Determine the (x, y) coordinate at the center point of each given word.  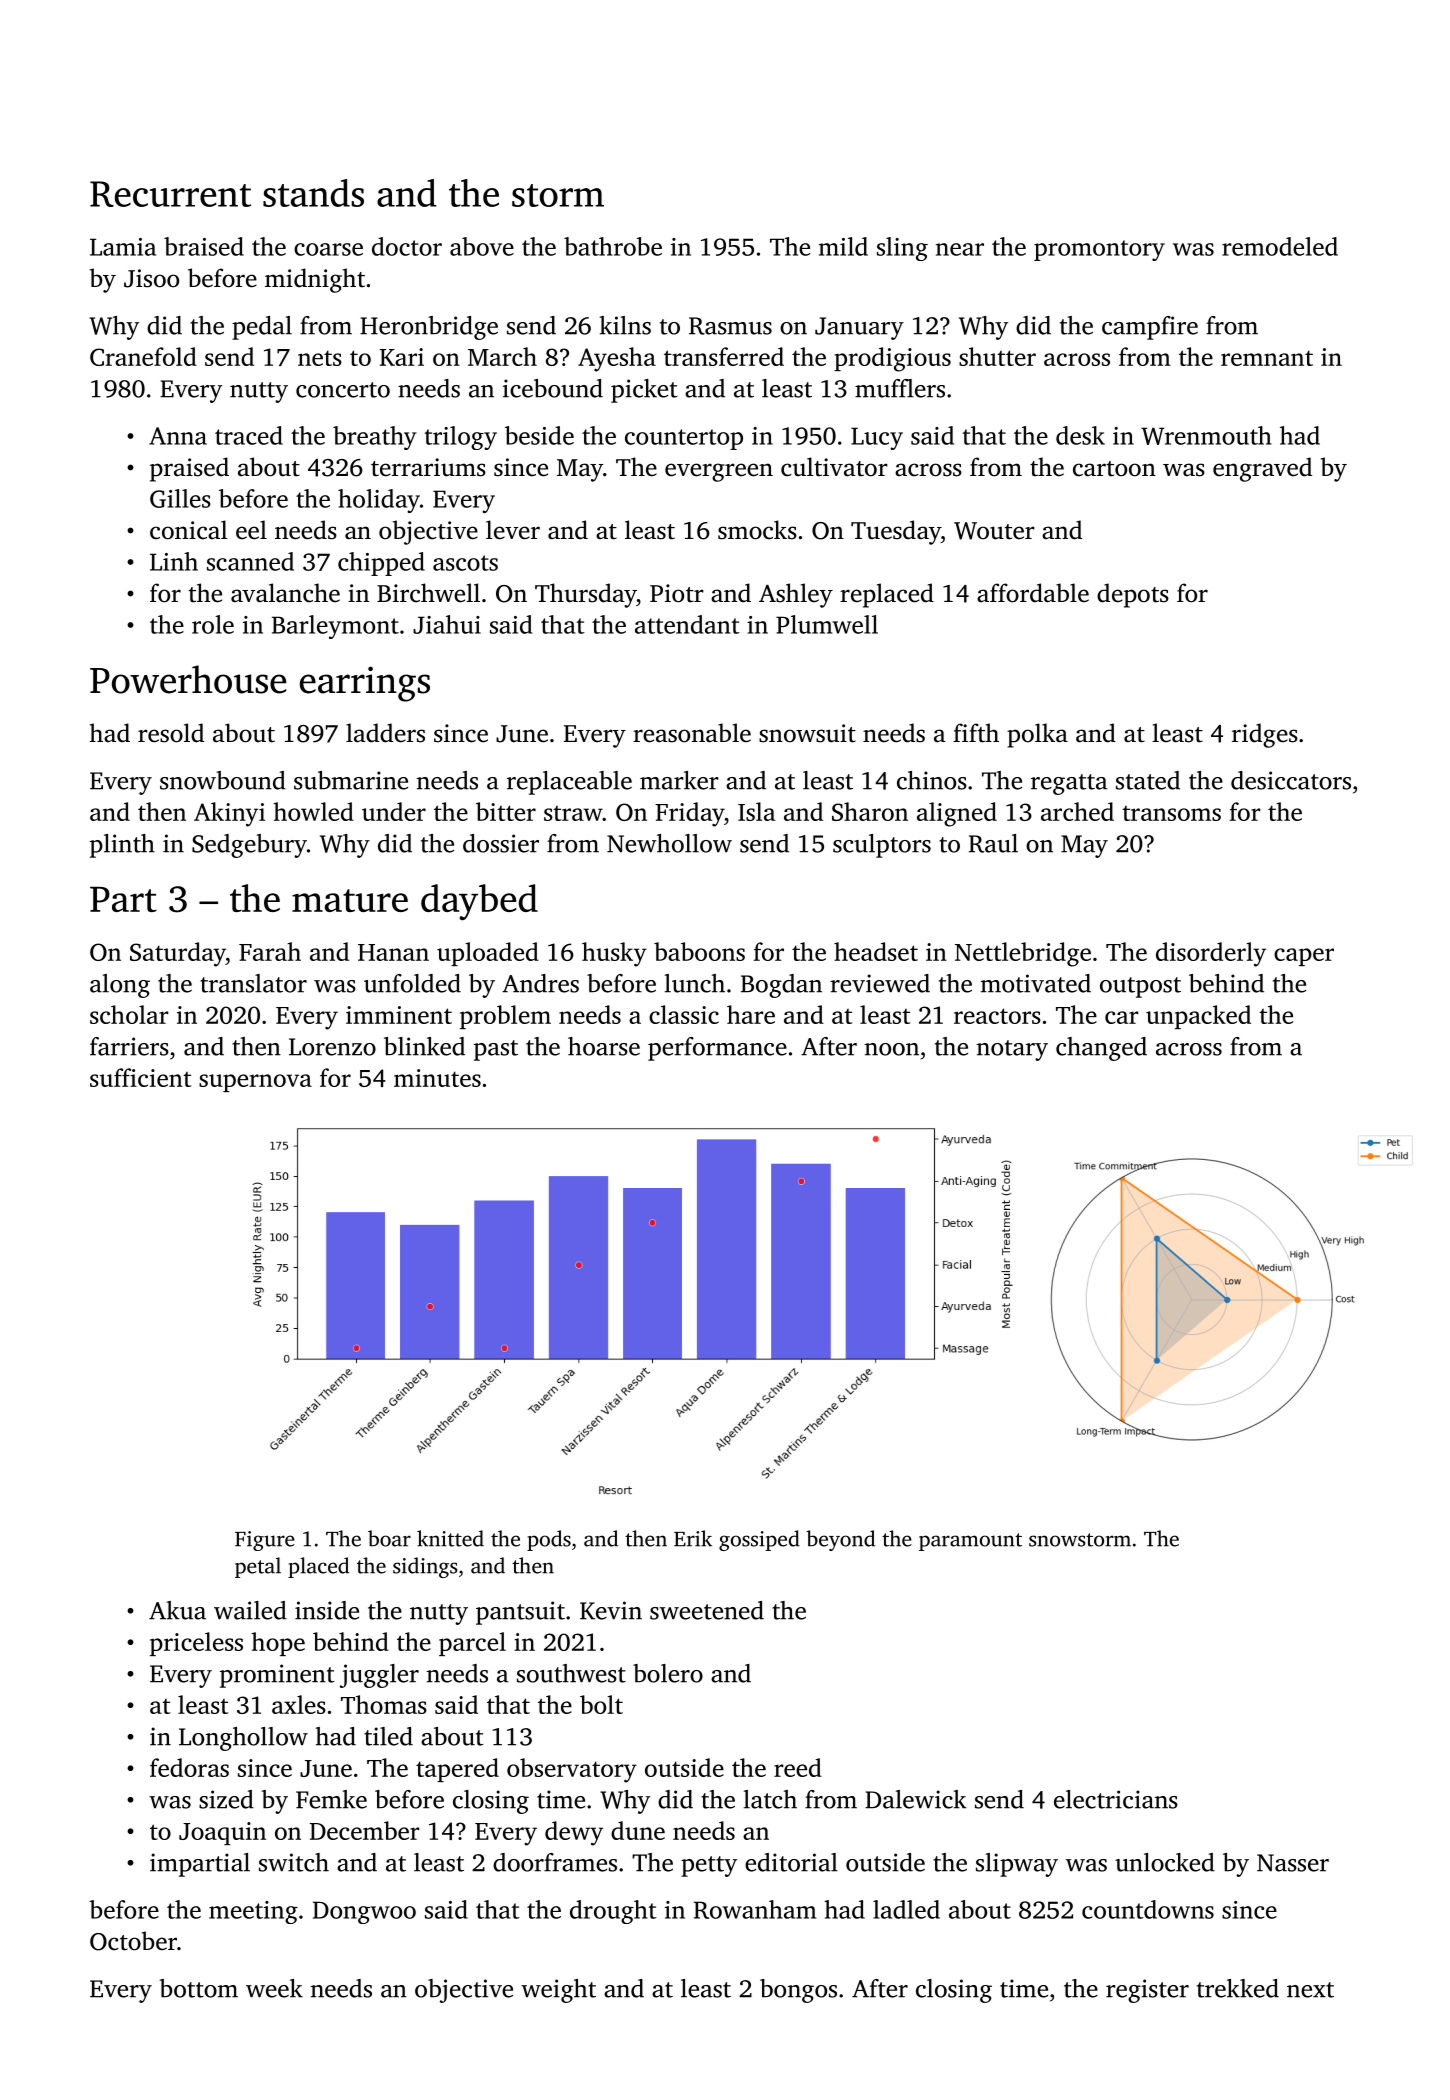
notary (1012, 1050)
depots (1133, 595)
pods (549, 1540)
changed (1101, 1049)
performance (717, 1049)
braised (204, 246)
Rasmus (730, 326)
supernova (255, 1083)
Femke (331, 1799)
